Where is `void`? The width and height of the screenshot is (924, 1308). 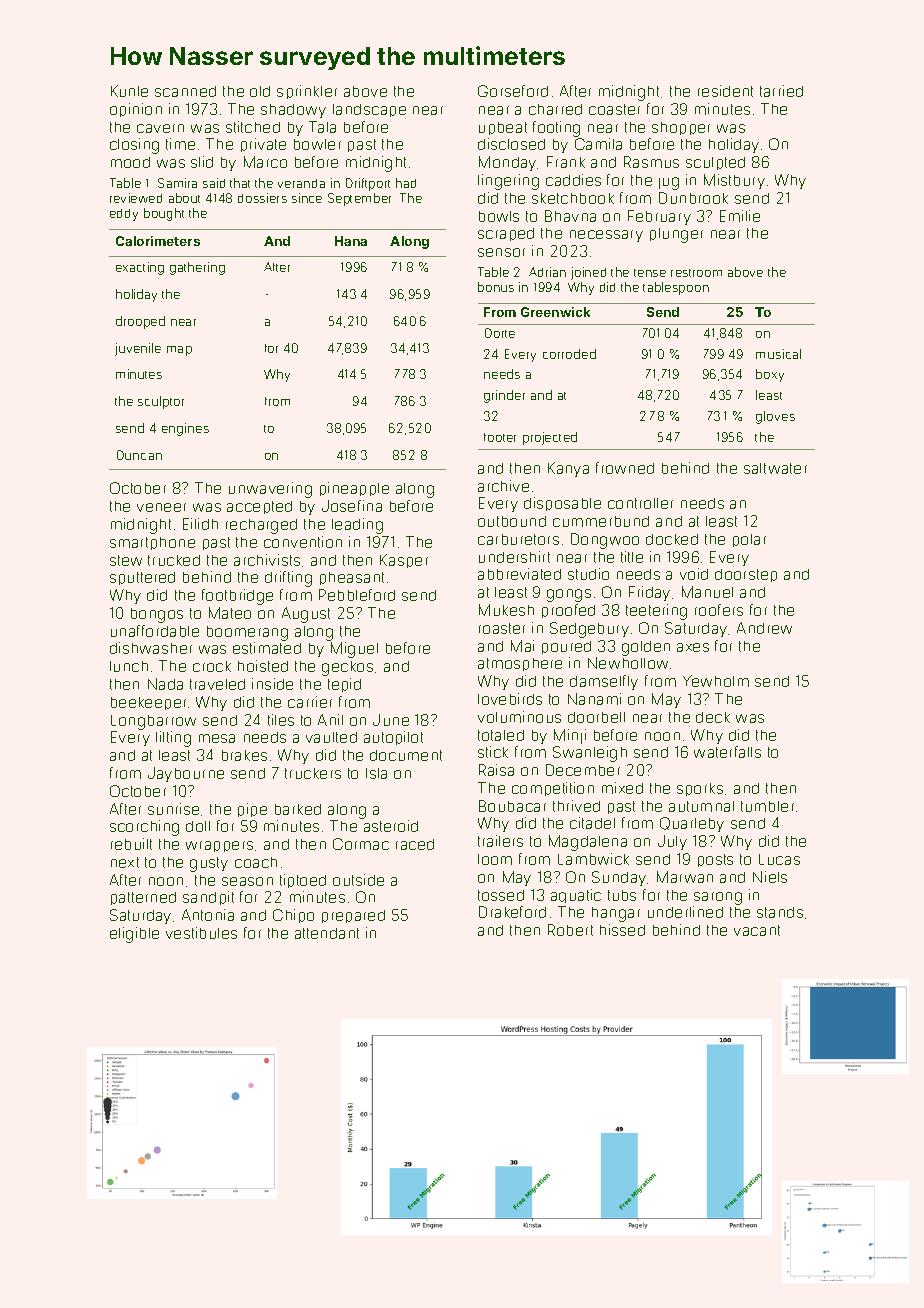
void is located at coordinates (694, 574).
